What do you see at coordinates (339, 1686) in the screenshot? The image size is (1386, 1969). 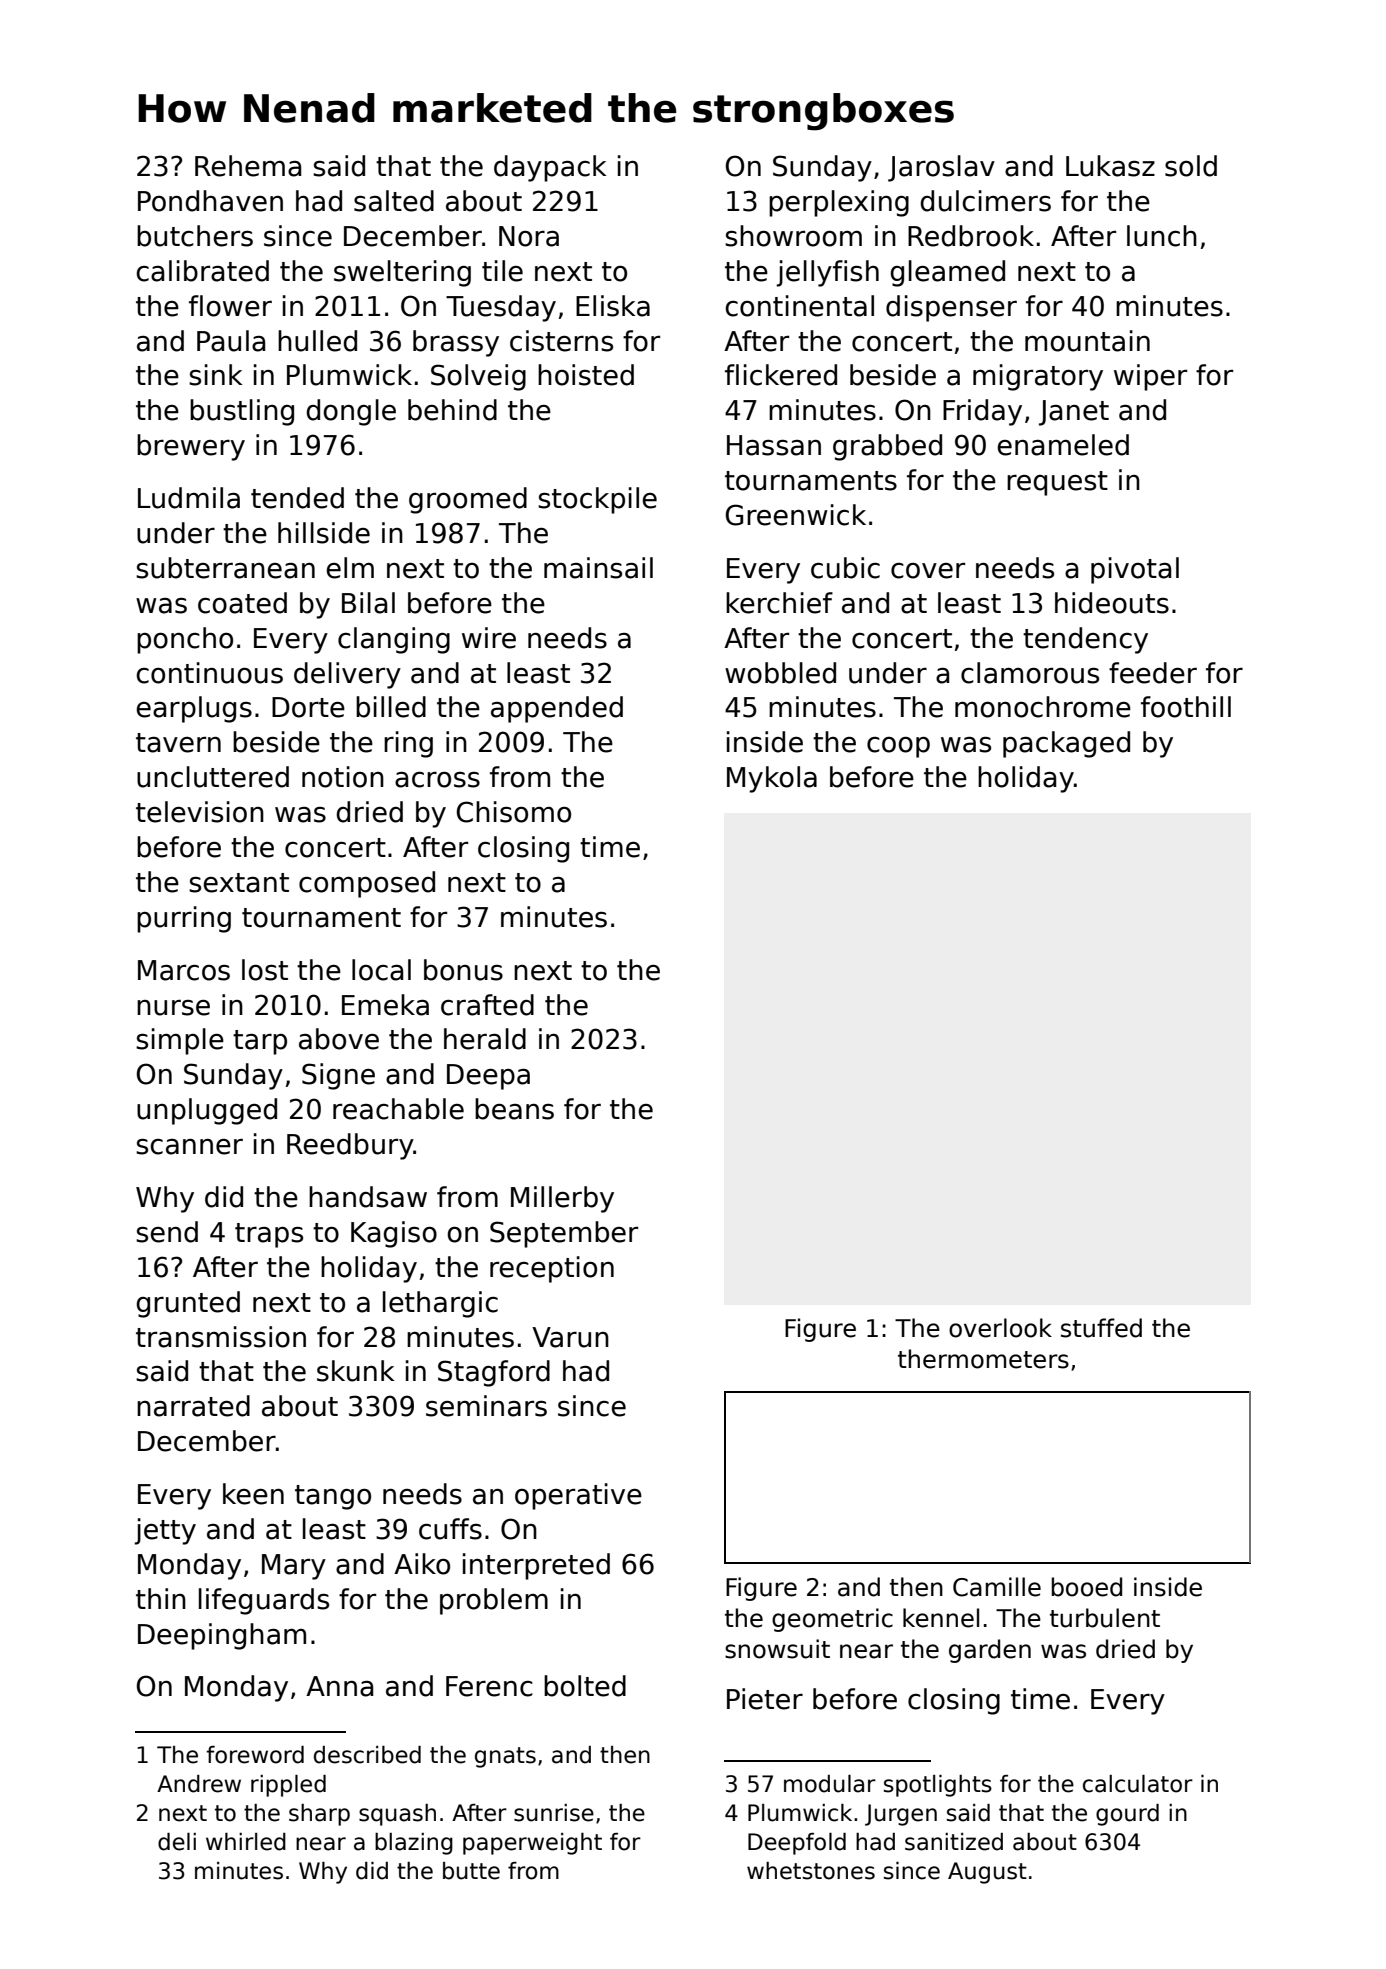 I see `Anna` at bounding box center [339, 1686].
